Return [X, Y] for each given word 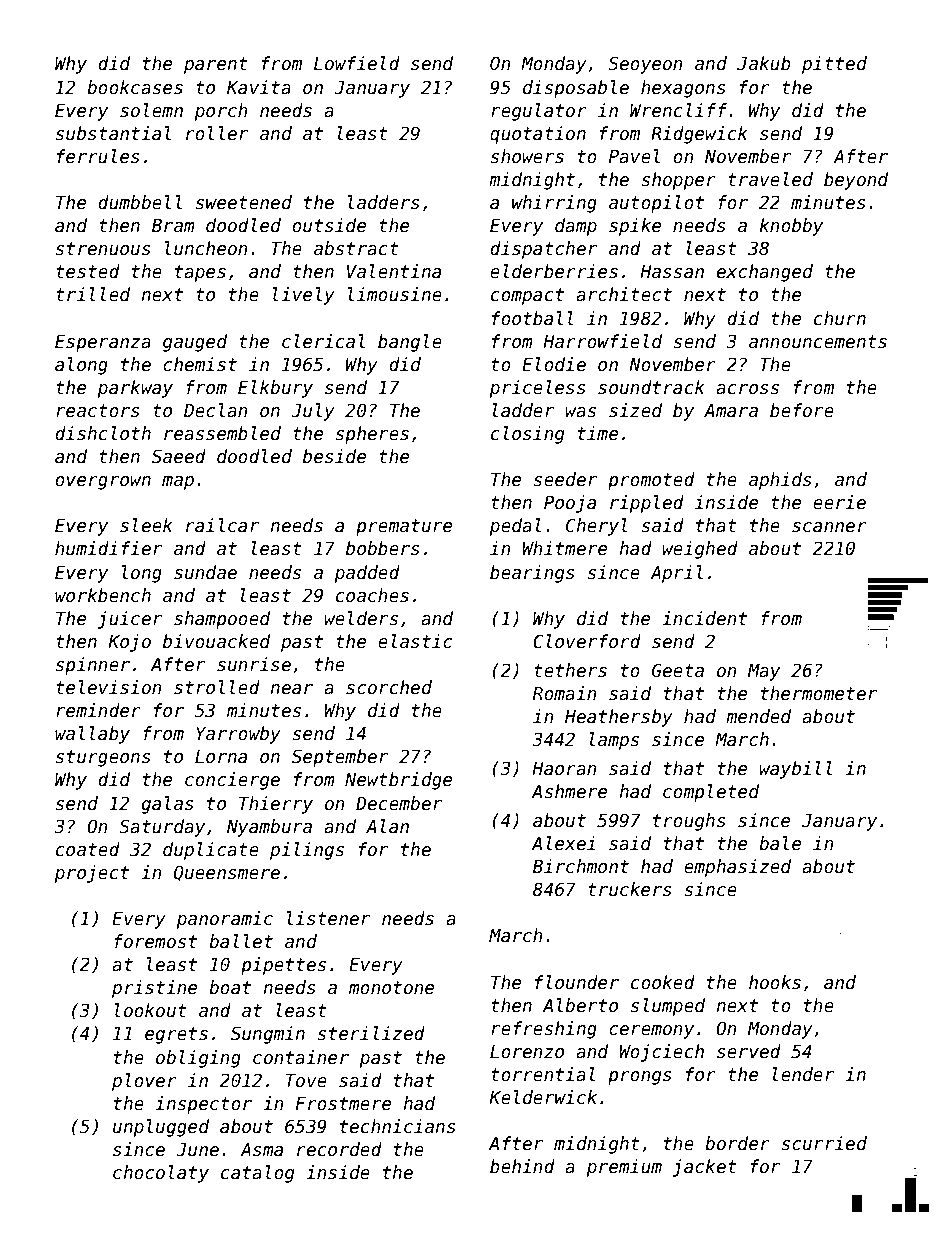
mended [758, 716]
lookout [151, 1010]
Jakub [764, 63]
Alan [387, 826]
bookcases [135, 87]
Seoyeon [645, 65]
